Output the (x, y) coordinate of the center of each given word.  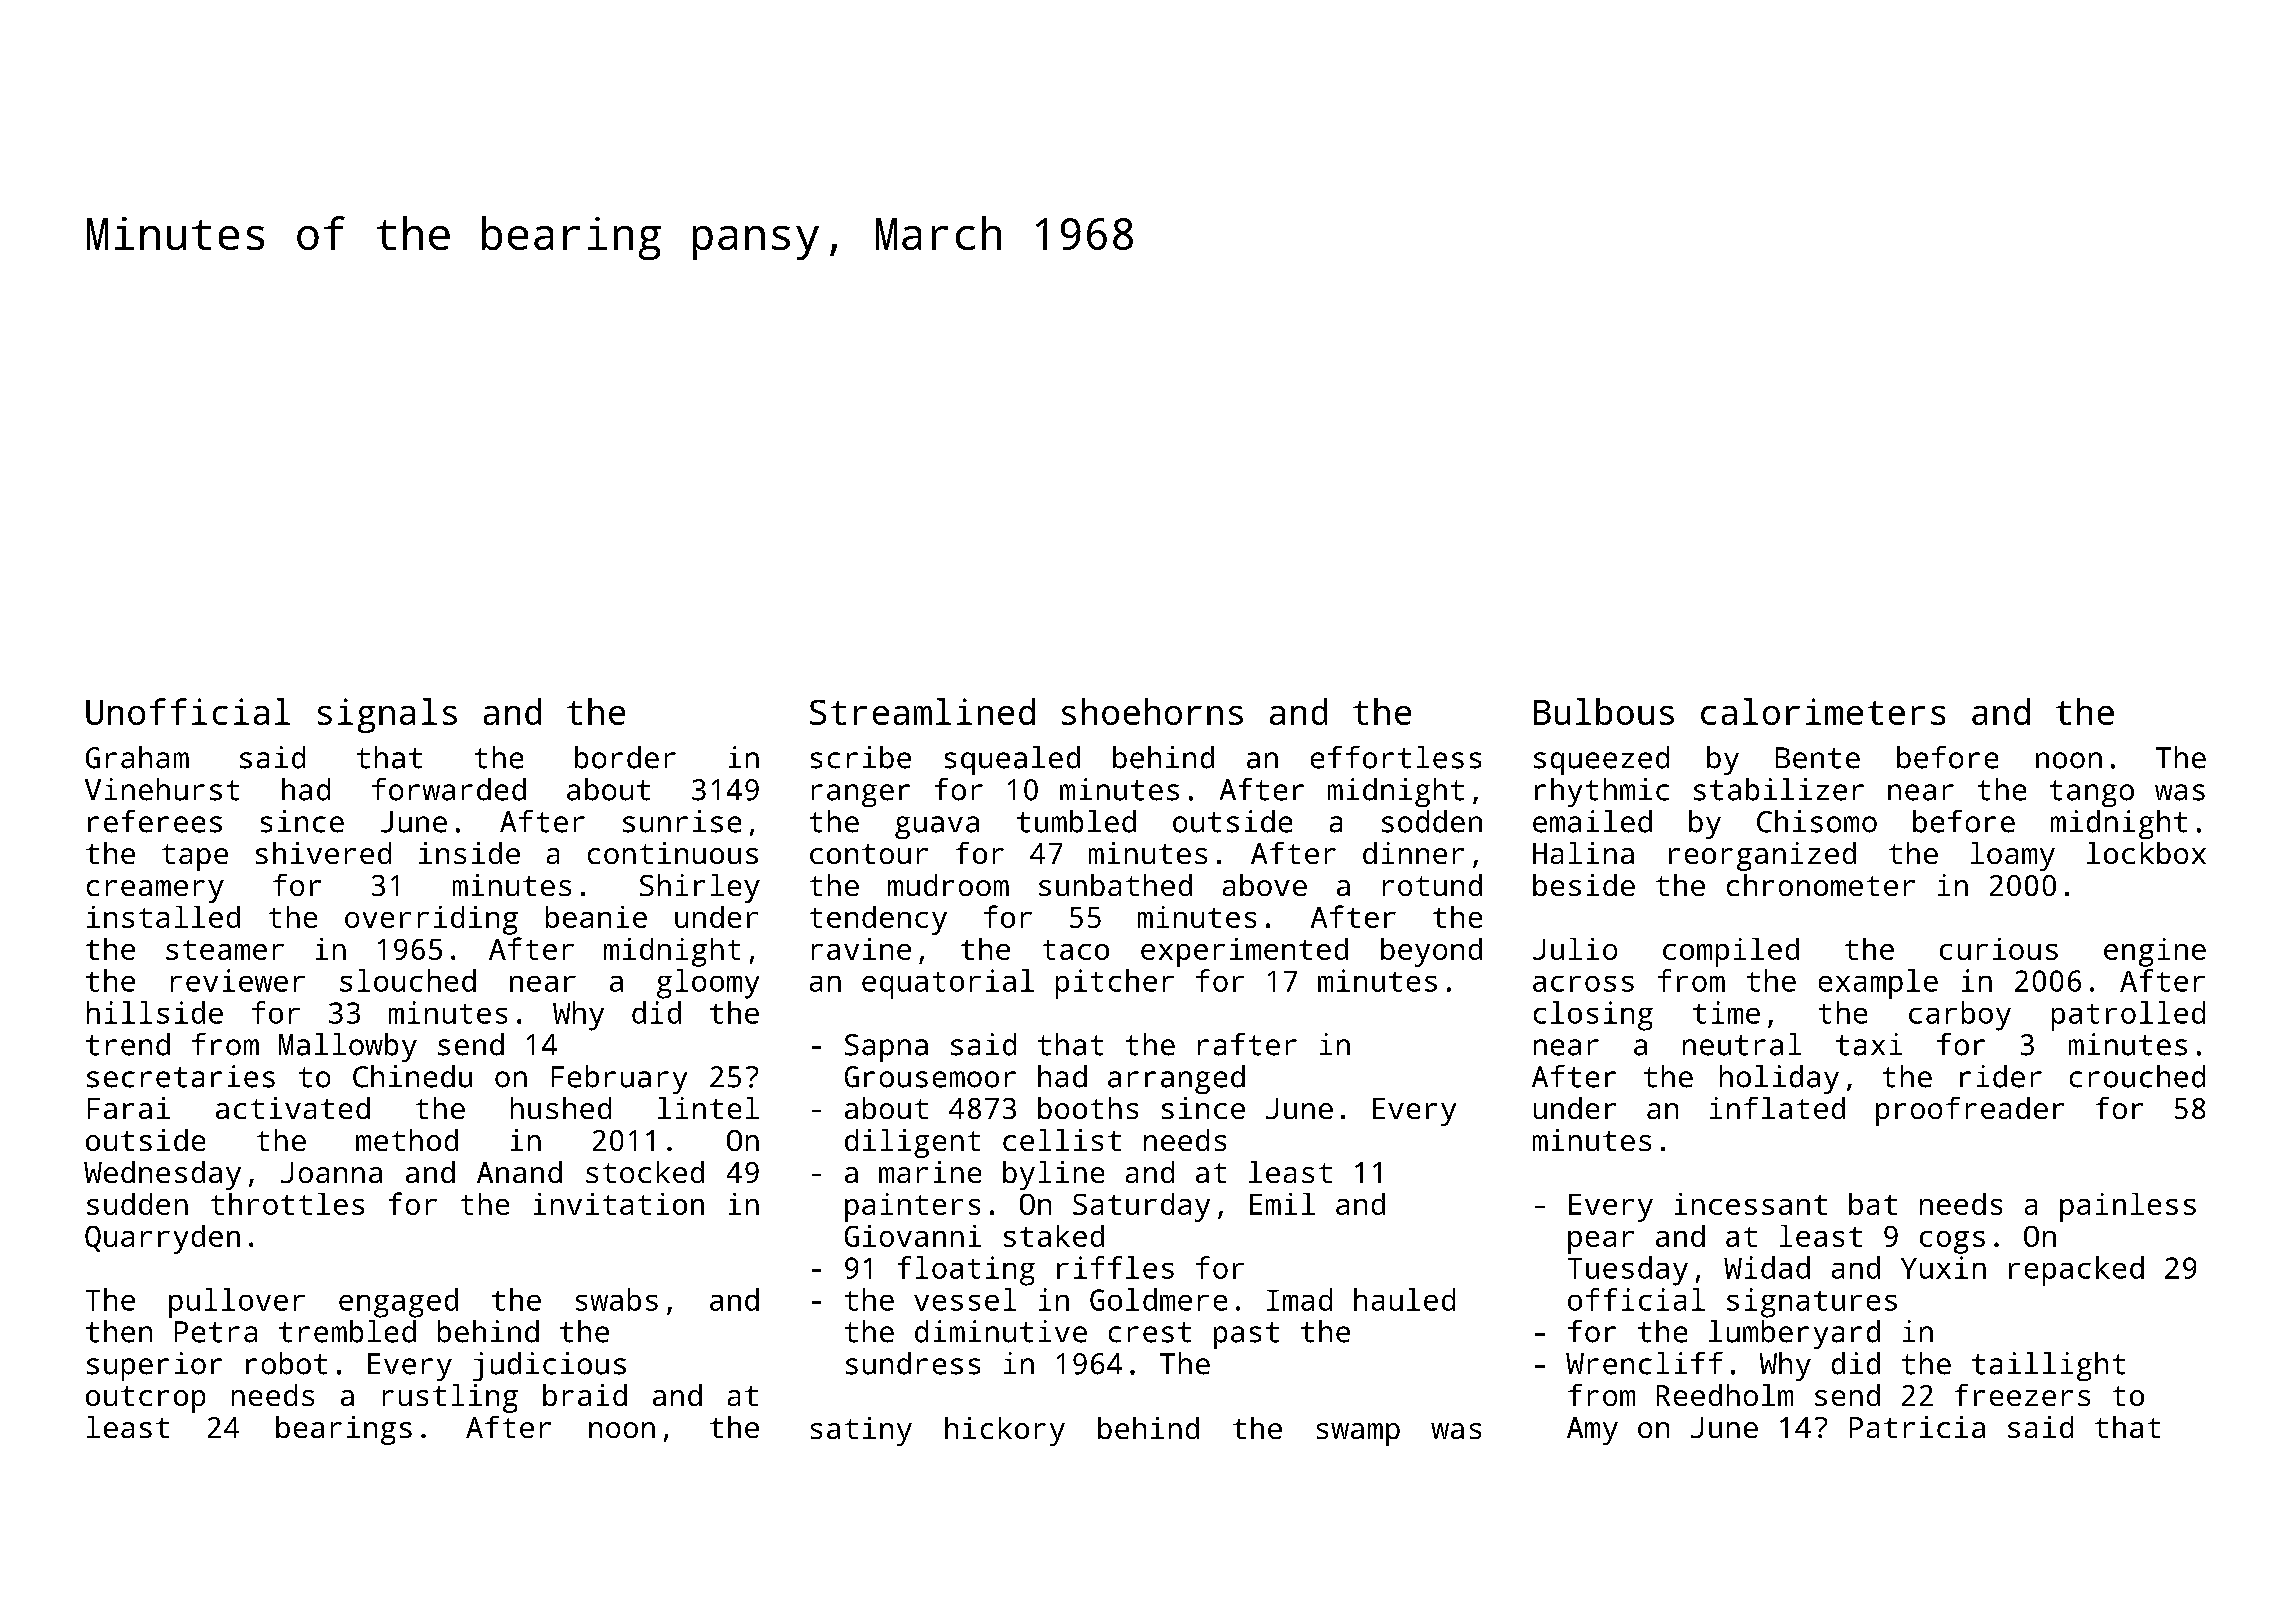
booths (1088, 1108)
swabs (617, 1299)
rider (2001, 1076)
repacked (2076, 1271)
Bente (1818, 758)
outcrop (145, 1399)
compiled (1731, 952)
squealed (1012, 760)
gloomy (708, 984)
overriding (431, 920)
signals (387, 715)
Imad (1299, 1299)
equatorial (948, 984)
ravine (861, 949)
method (407, 1140)
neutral (1742, 1044)
